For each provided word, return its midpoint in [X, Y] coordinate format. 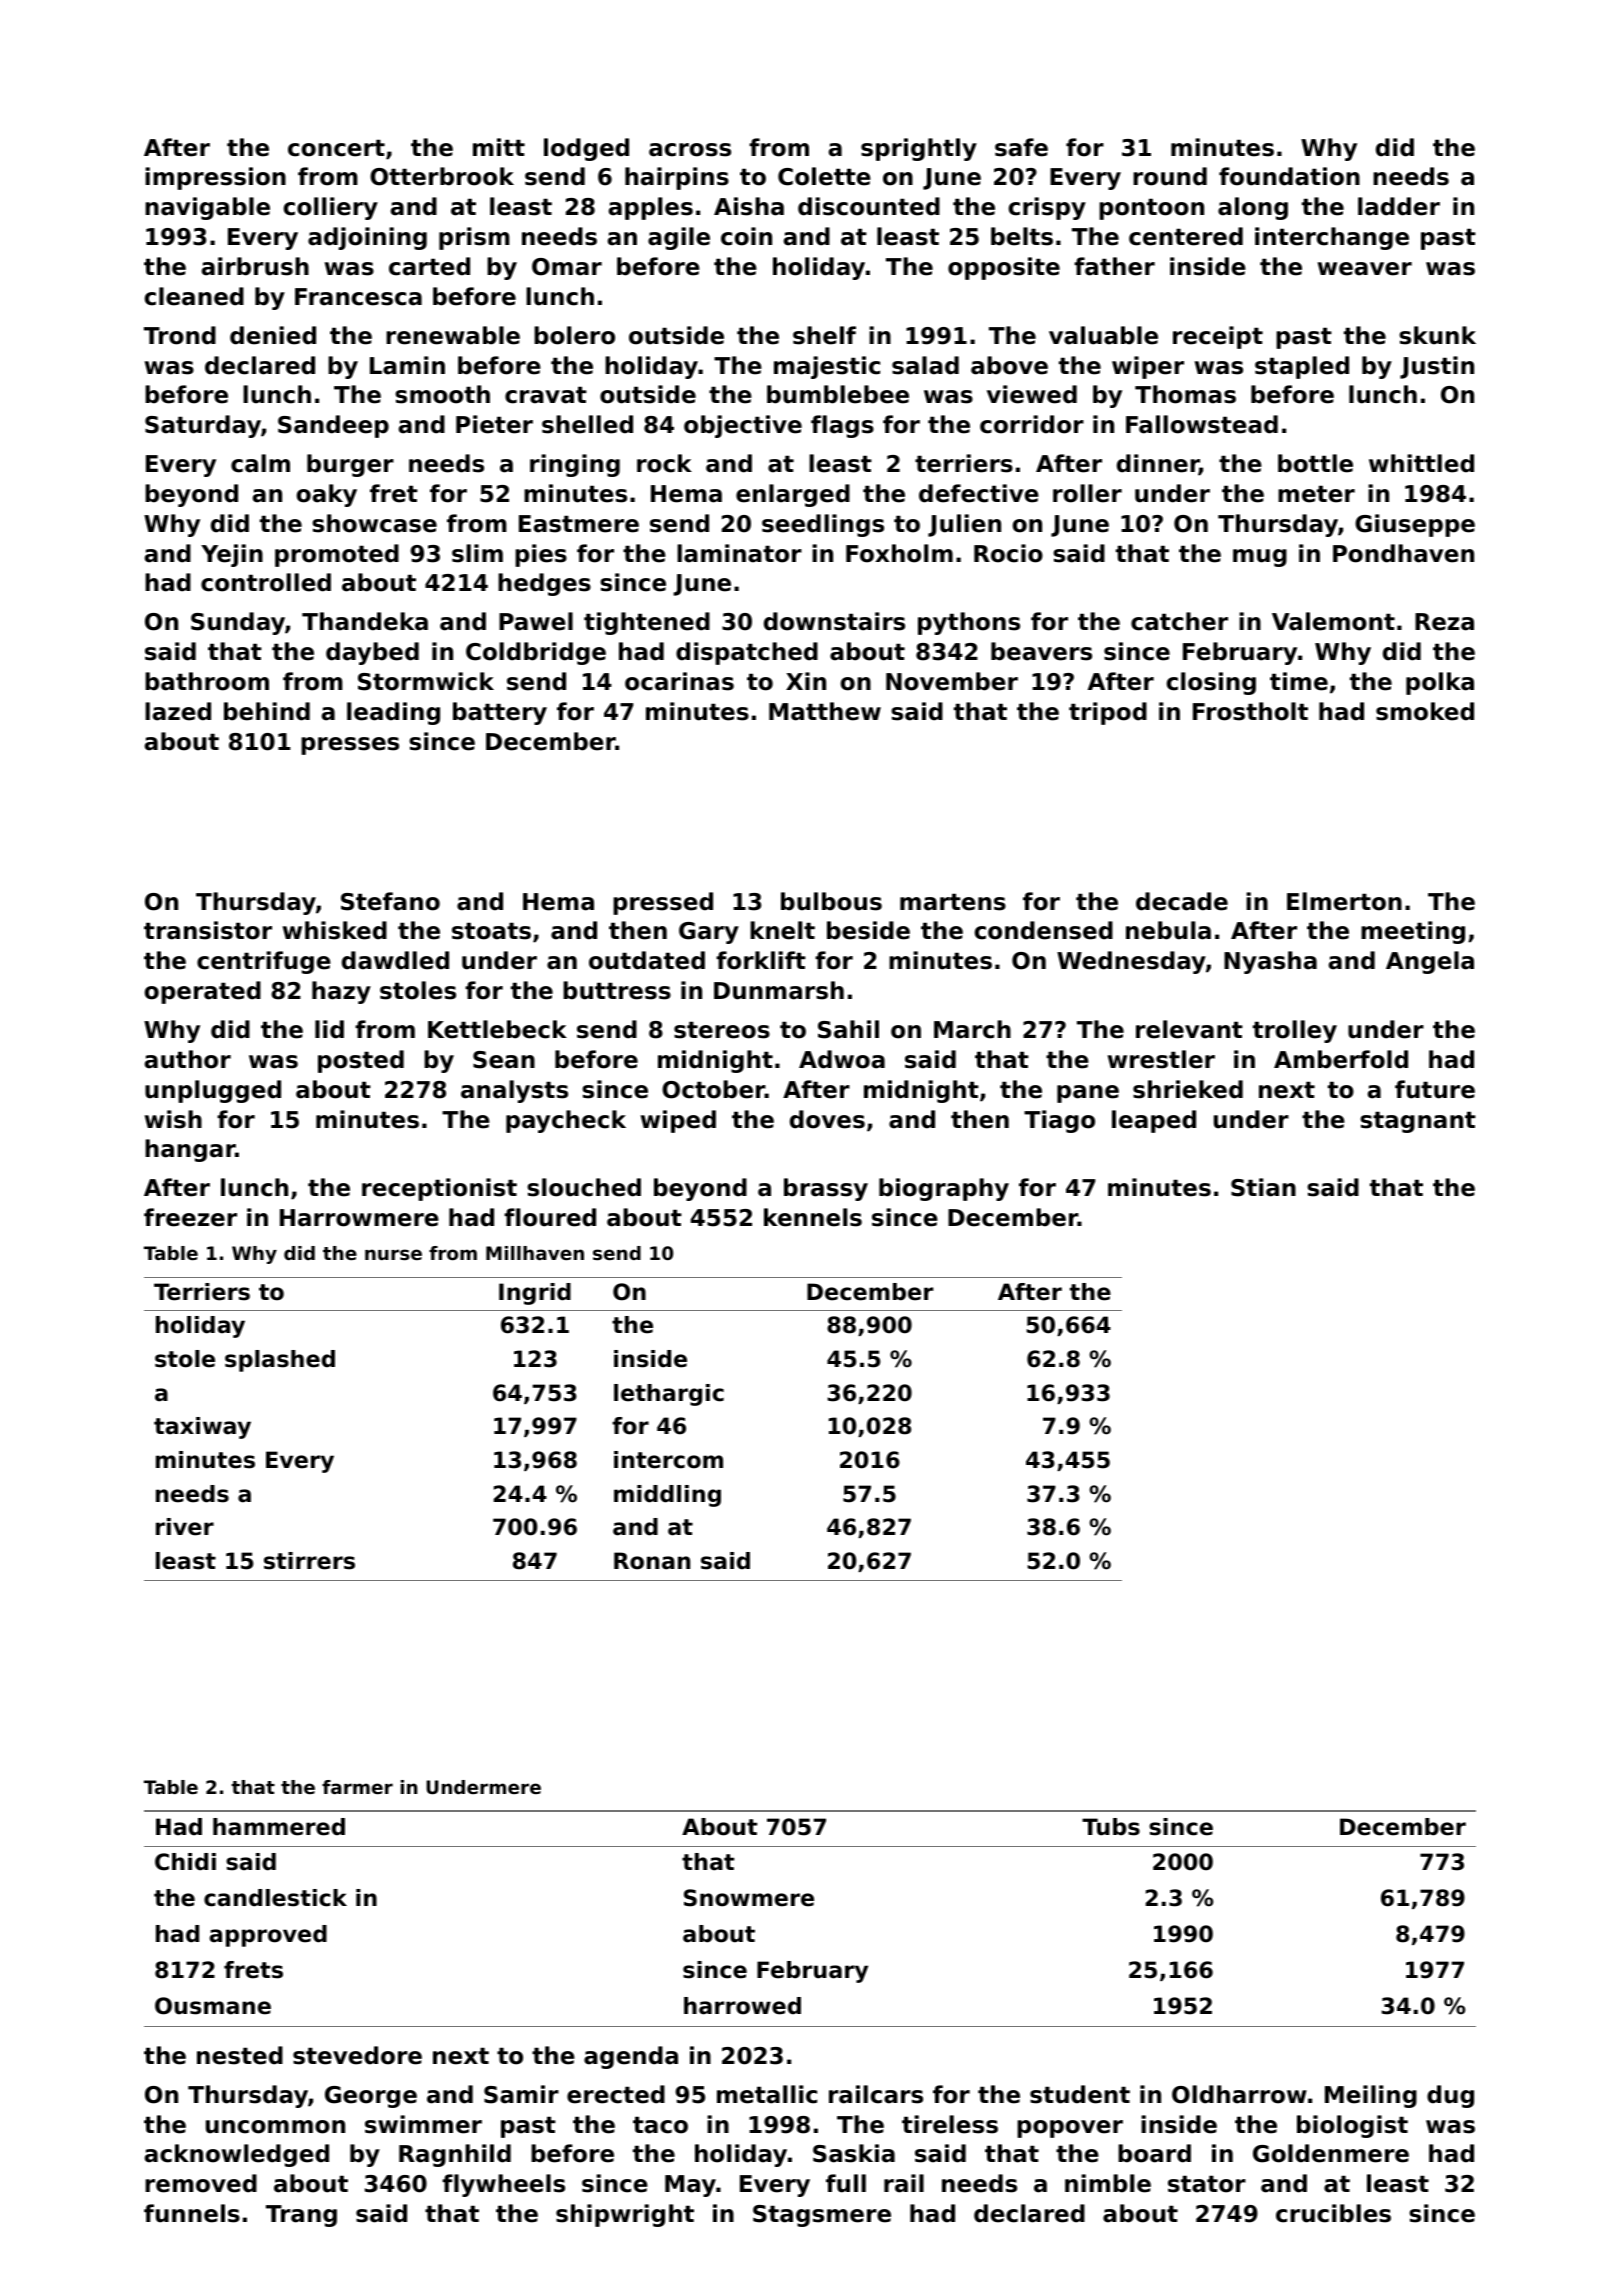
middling [667, 1496]
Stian [1263, 1187]
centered [1186, 236]
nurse [393, 1254]
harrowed [742, 2006]
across [690, 150]
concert [336, 148]
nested [240, 2055]
